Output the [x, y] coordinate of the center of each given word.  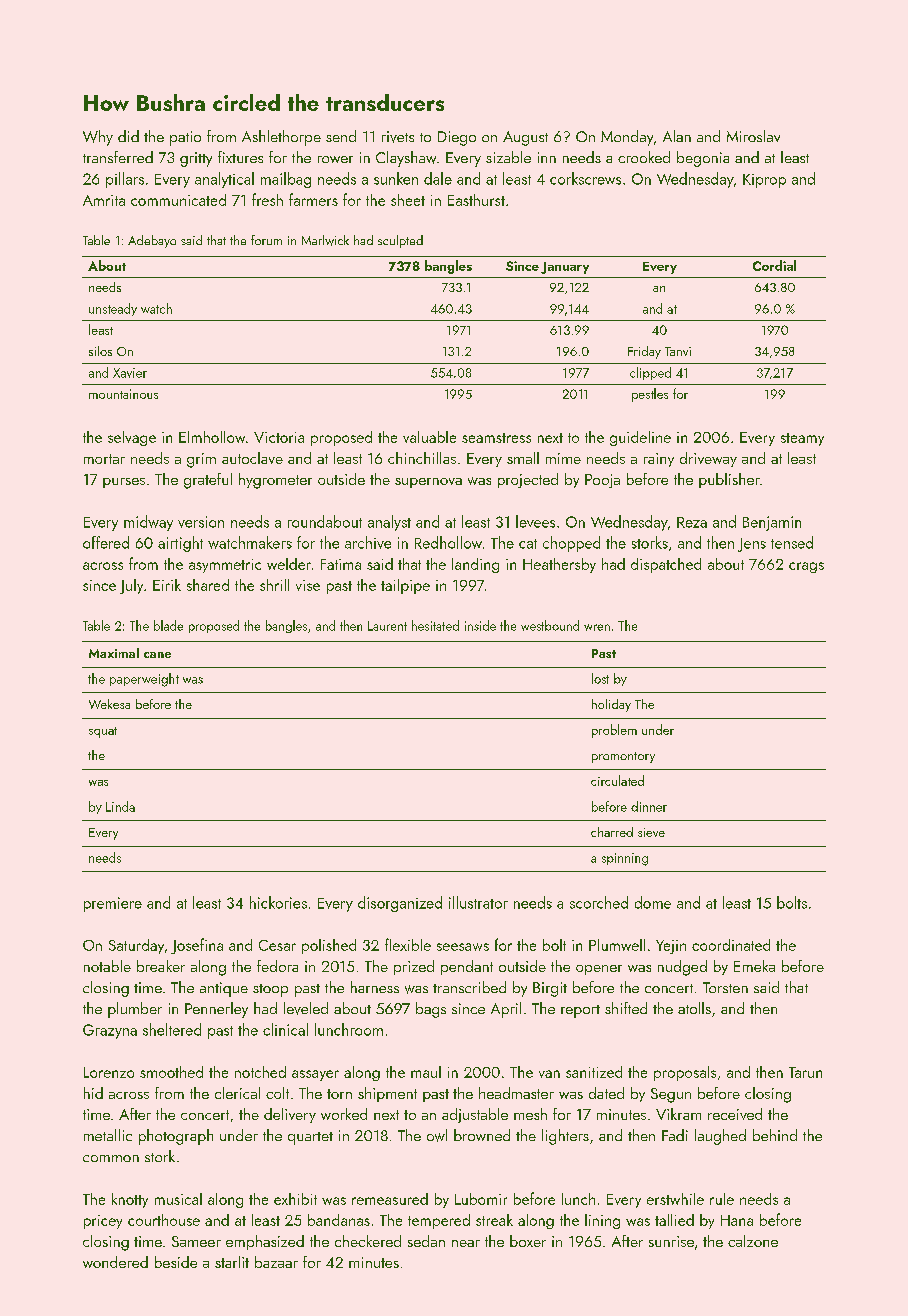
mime [563, 458]
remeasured [390, 1199]
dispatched [666, 565]
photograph [176, 1137]
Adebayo [152, 241]
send [341, 136]
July [131, 586]
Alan [677, 136]
